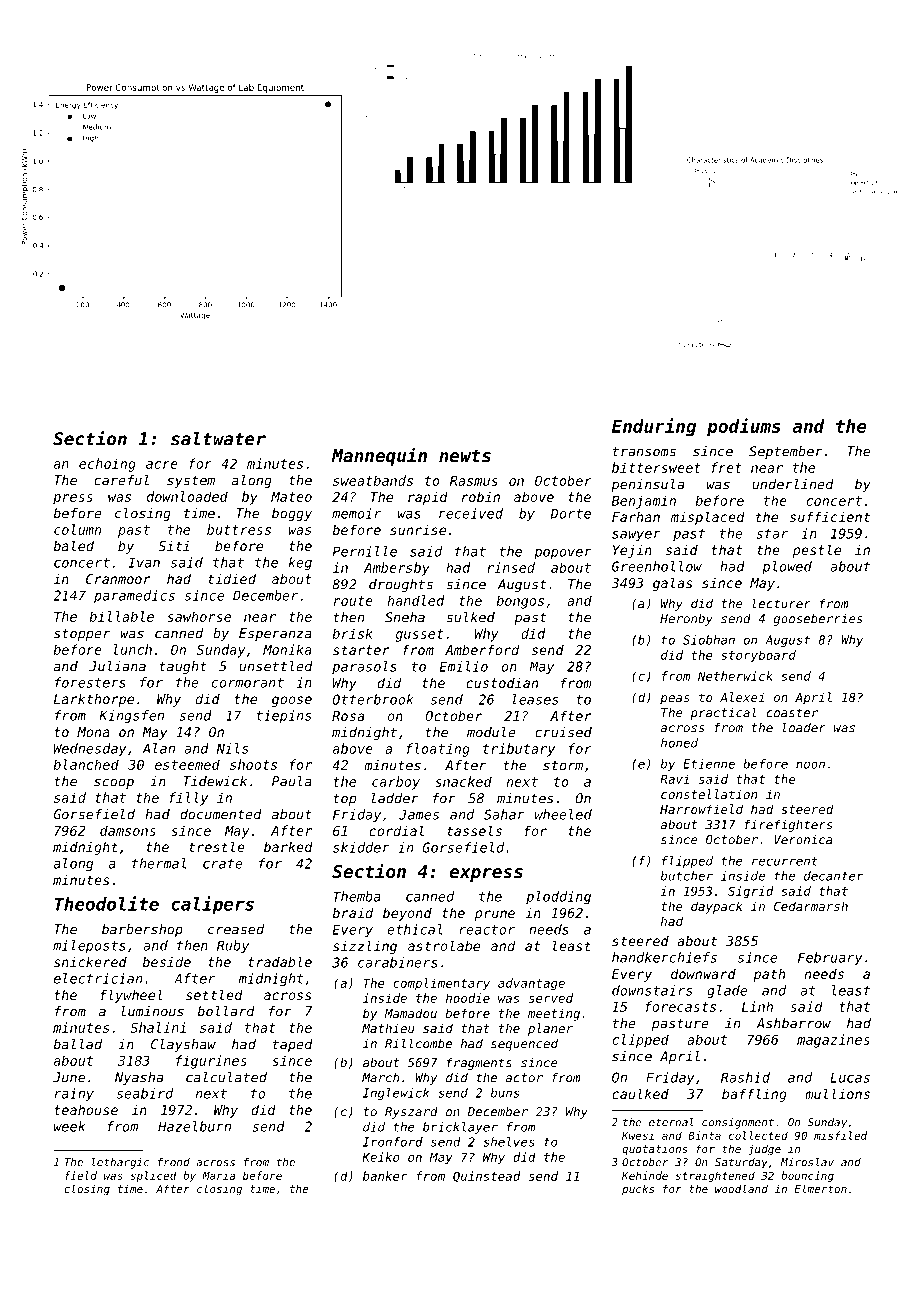 This screenshot has height=1308, width=924. What do you see at coordinates (524, 1045) in the screenshot?
I see `sequenced` at bounding box center [524, 1045].
